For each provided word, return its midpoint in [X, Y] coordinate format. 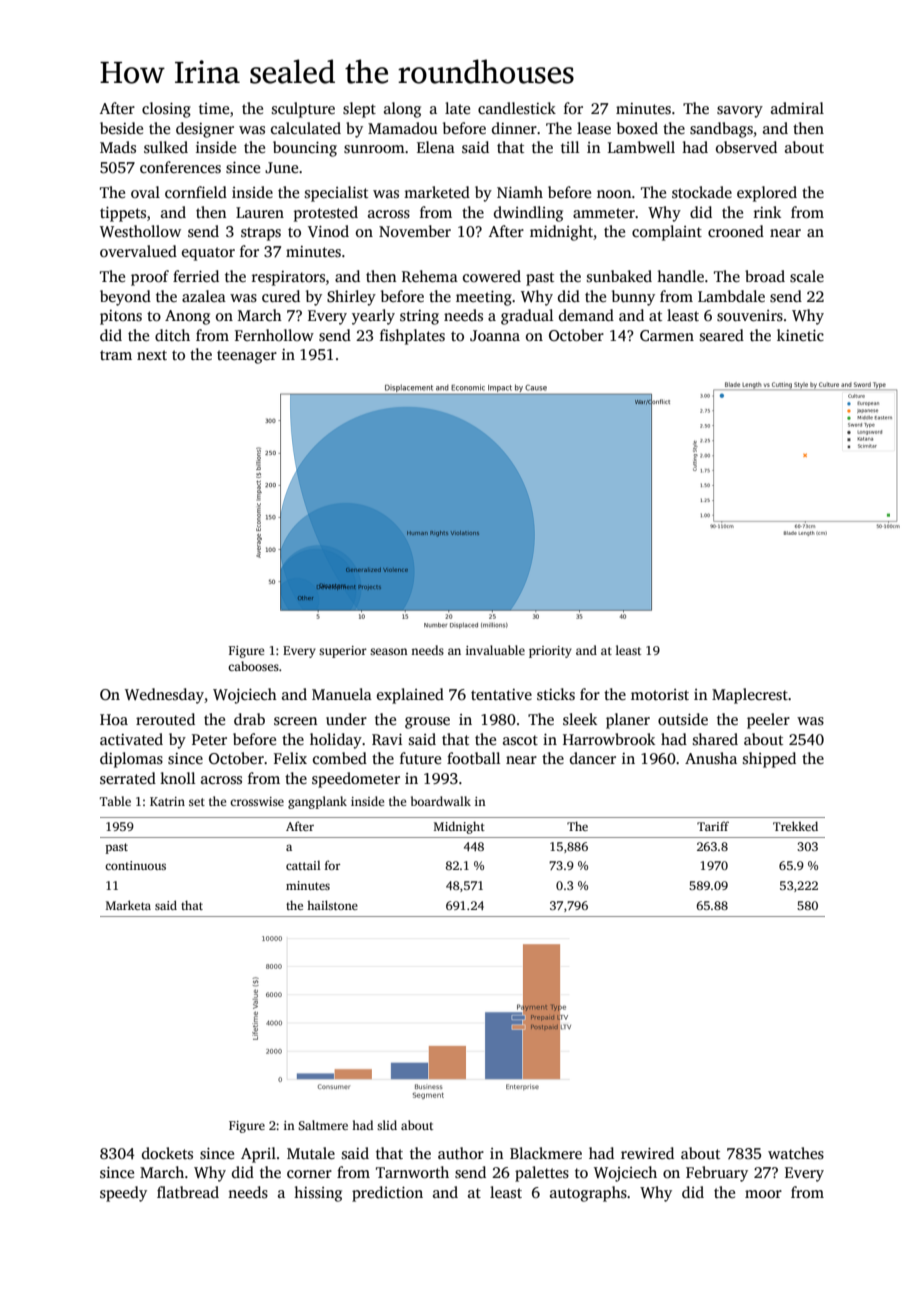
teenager [247, 357]
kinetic [800, 335]
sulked [166, 147]
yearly [373, 317]
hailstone [332, 905]
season [389, 651]
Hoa [114, 719]
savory [740, 112]
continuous [135, 865]
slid [387, 1125]
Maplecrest [750, 696]
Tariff [713, 826]
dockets [167, 1153]
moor [763, 1194]
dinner [514, 128]
